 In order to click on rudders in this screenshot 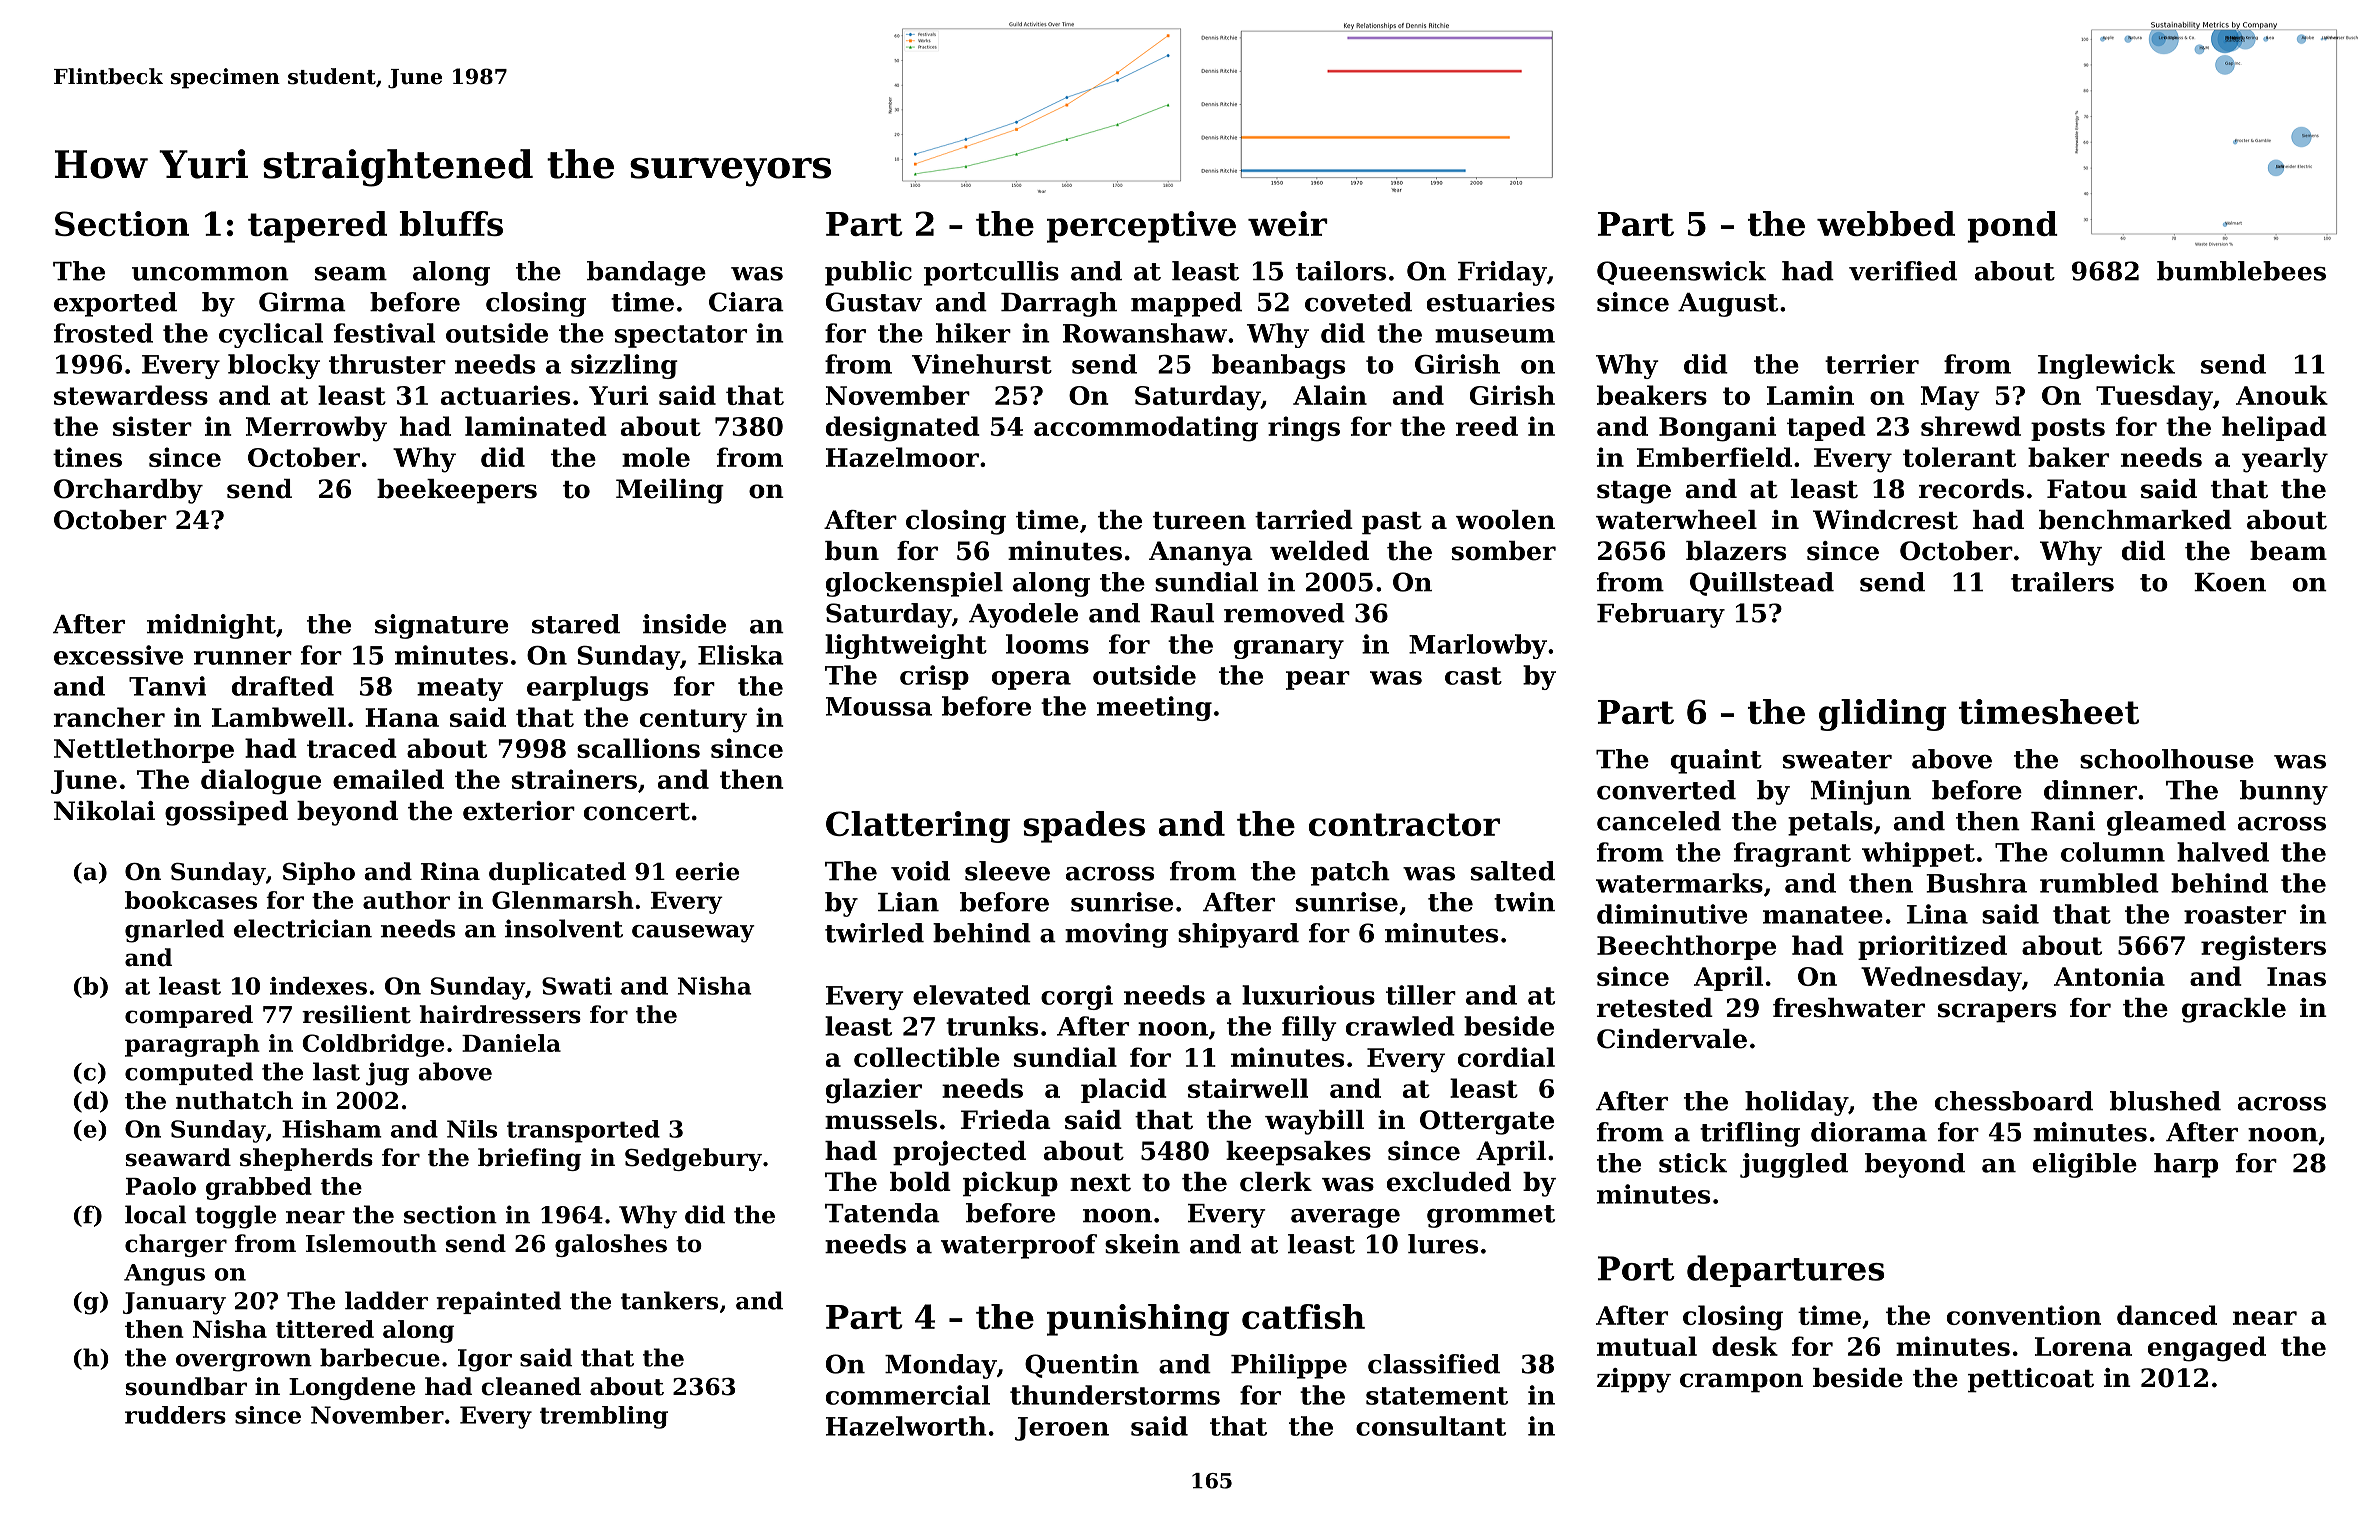, I will do `click(175, 1415)`.
